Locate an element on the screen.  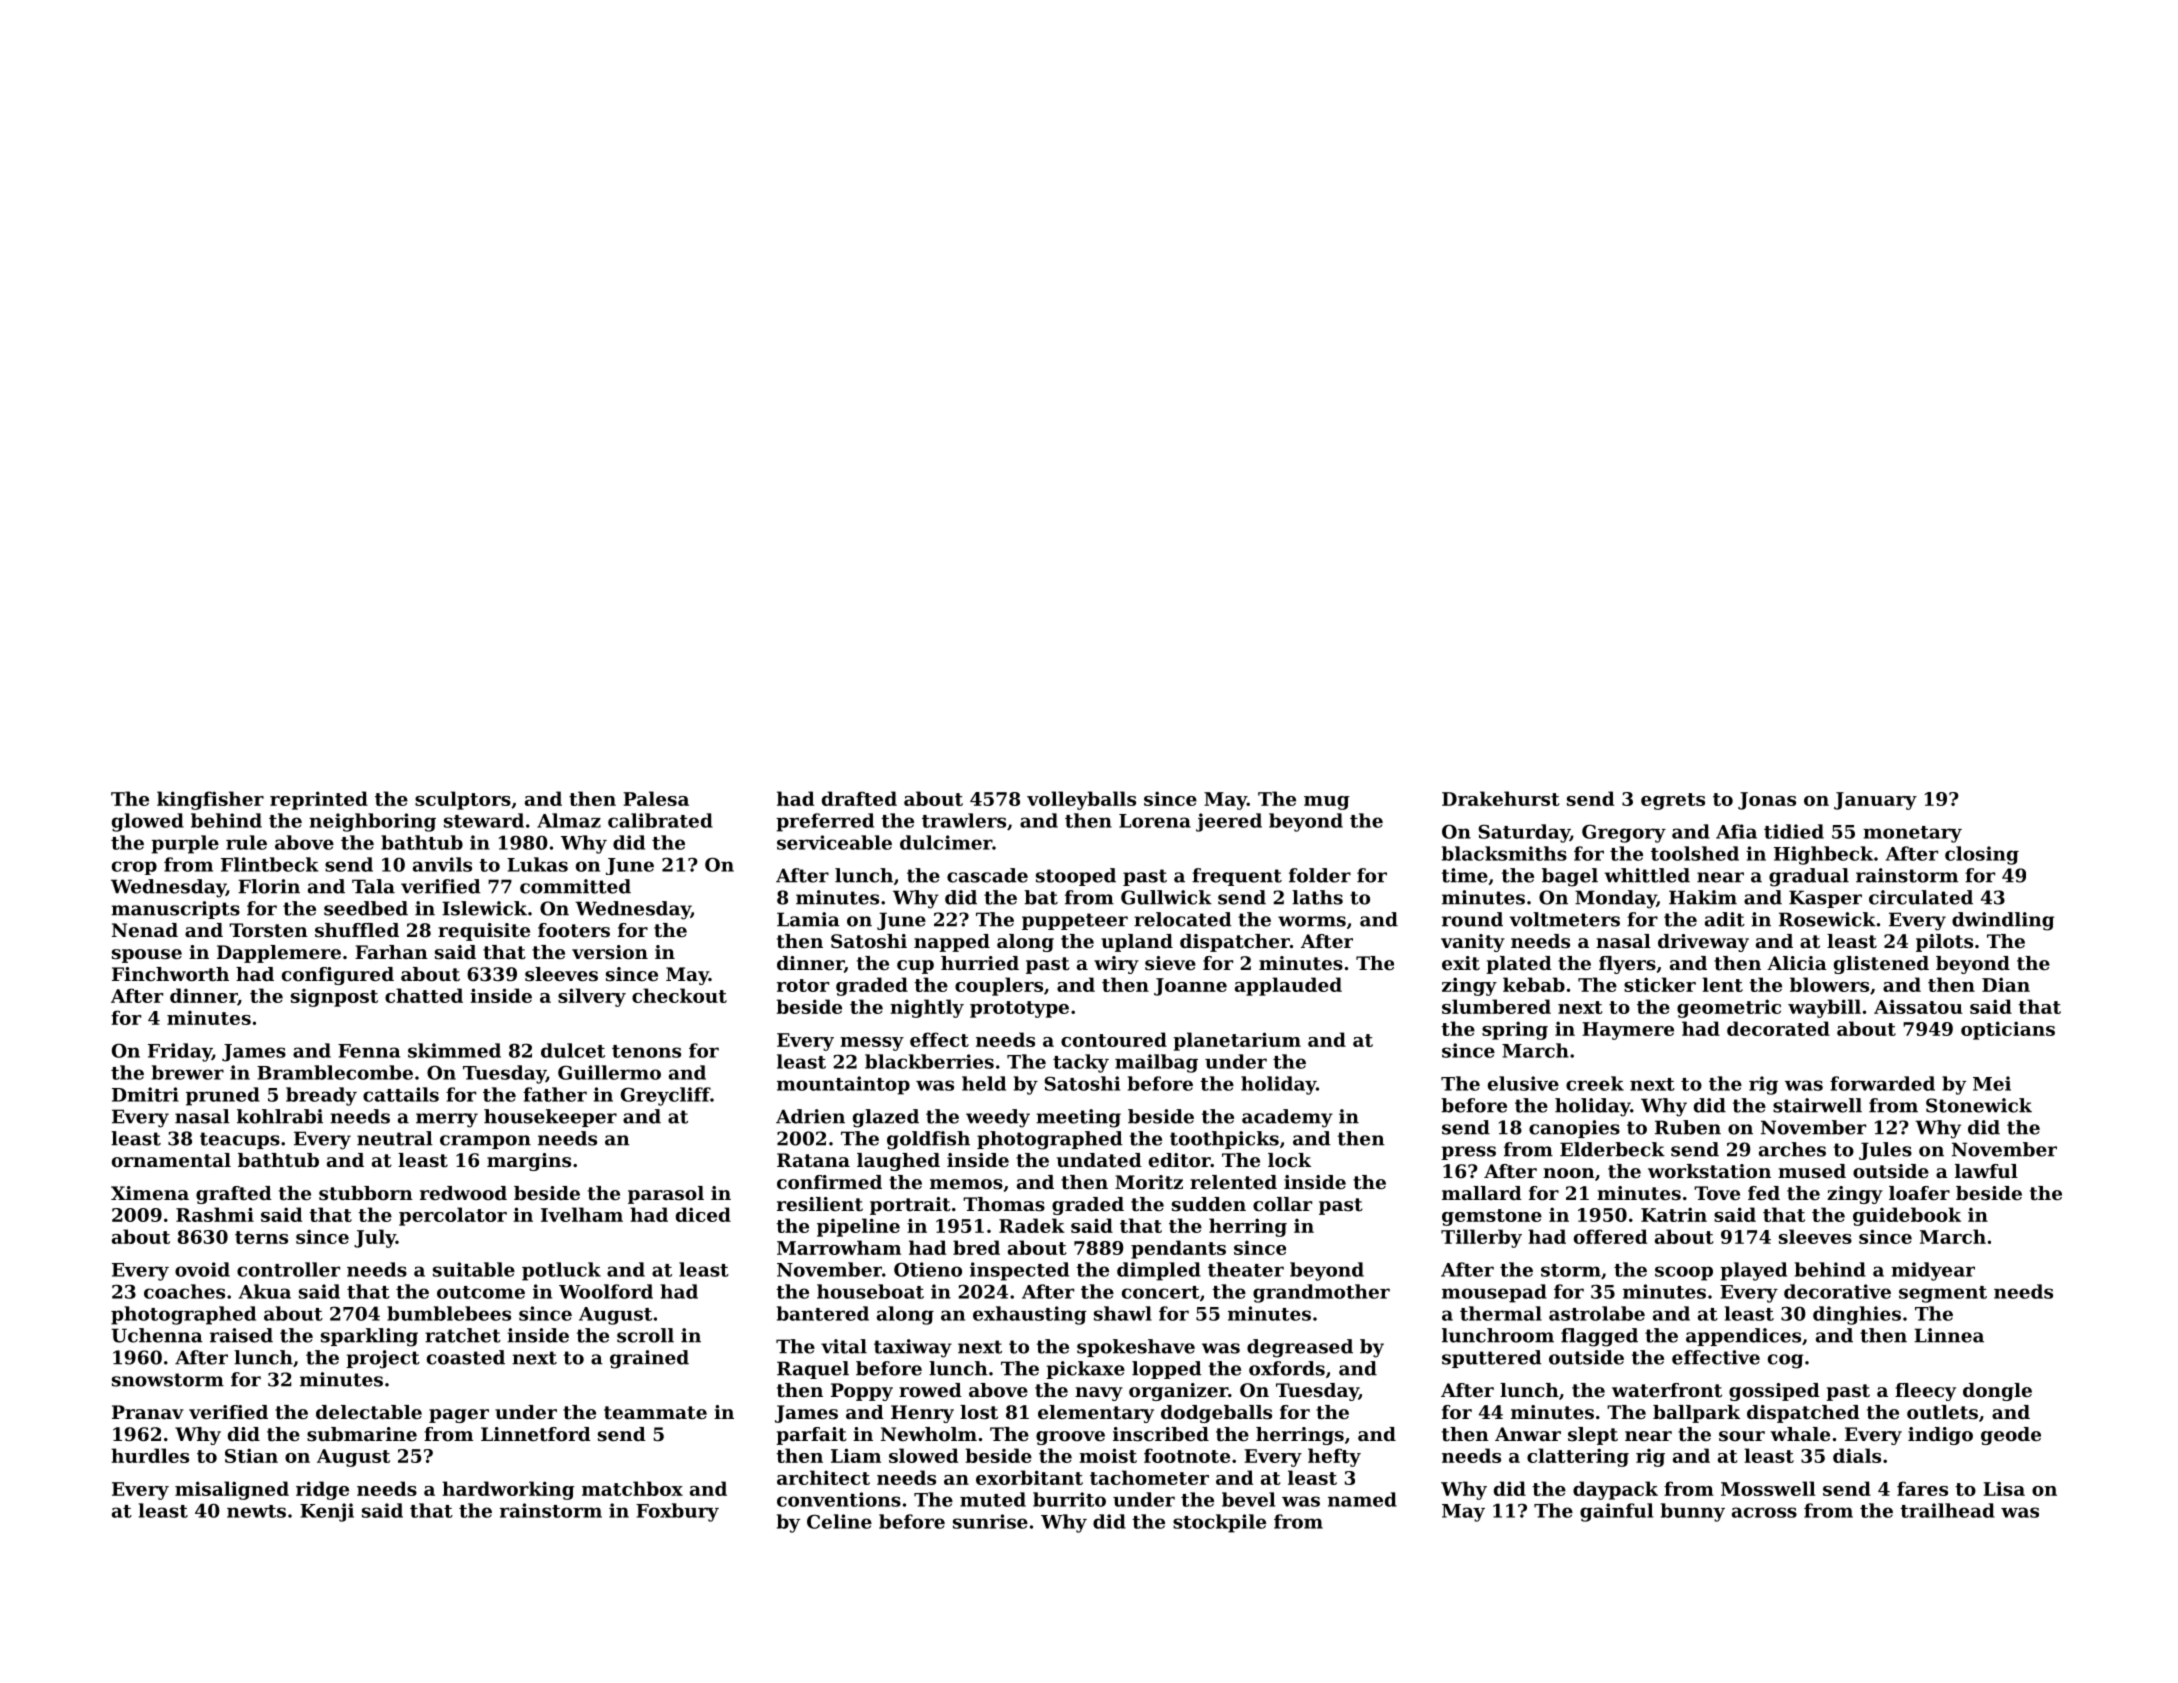
dulcet is located at coordinates (573, 1050).
